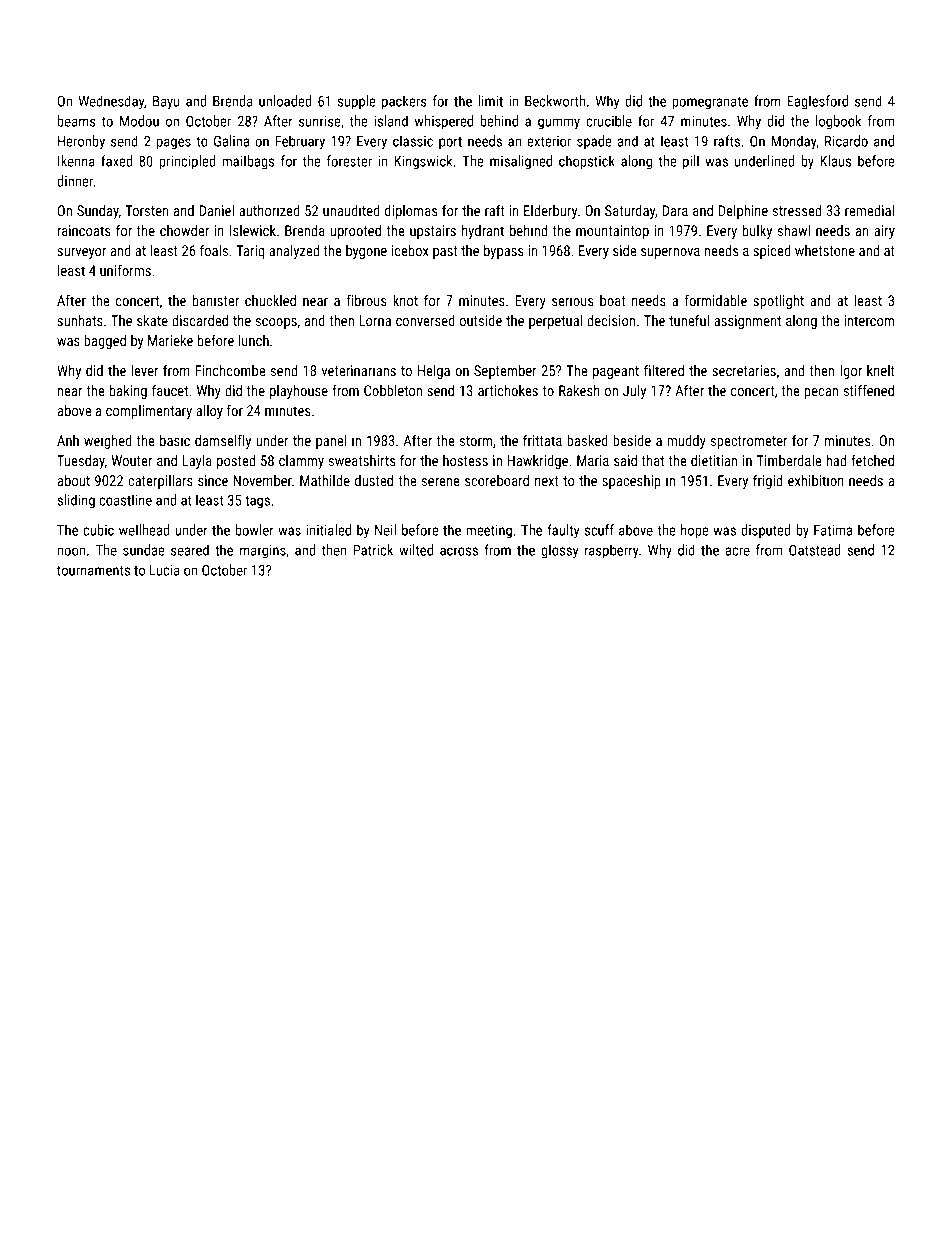 Image resolution: width=952 pixels, height=1233 pixels. Describe the element at coordinates (216, 300) in the screenshot. I see `banister` at that location.
